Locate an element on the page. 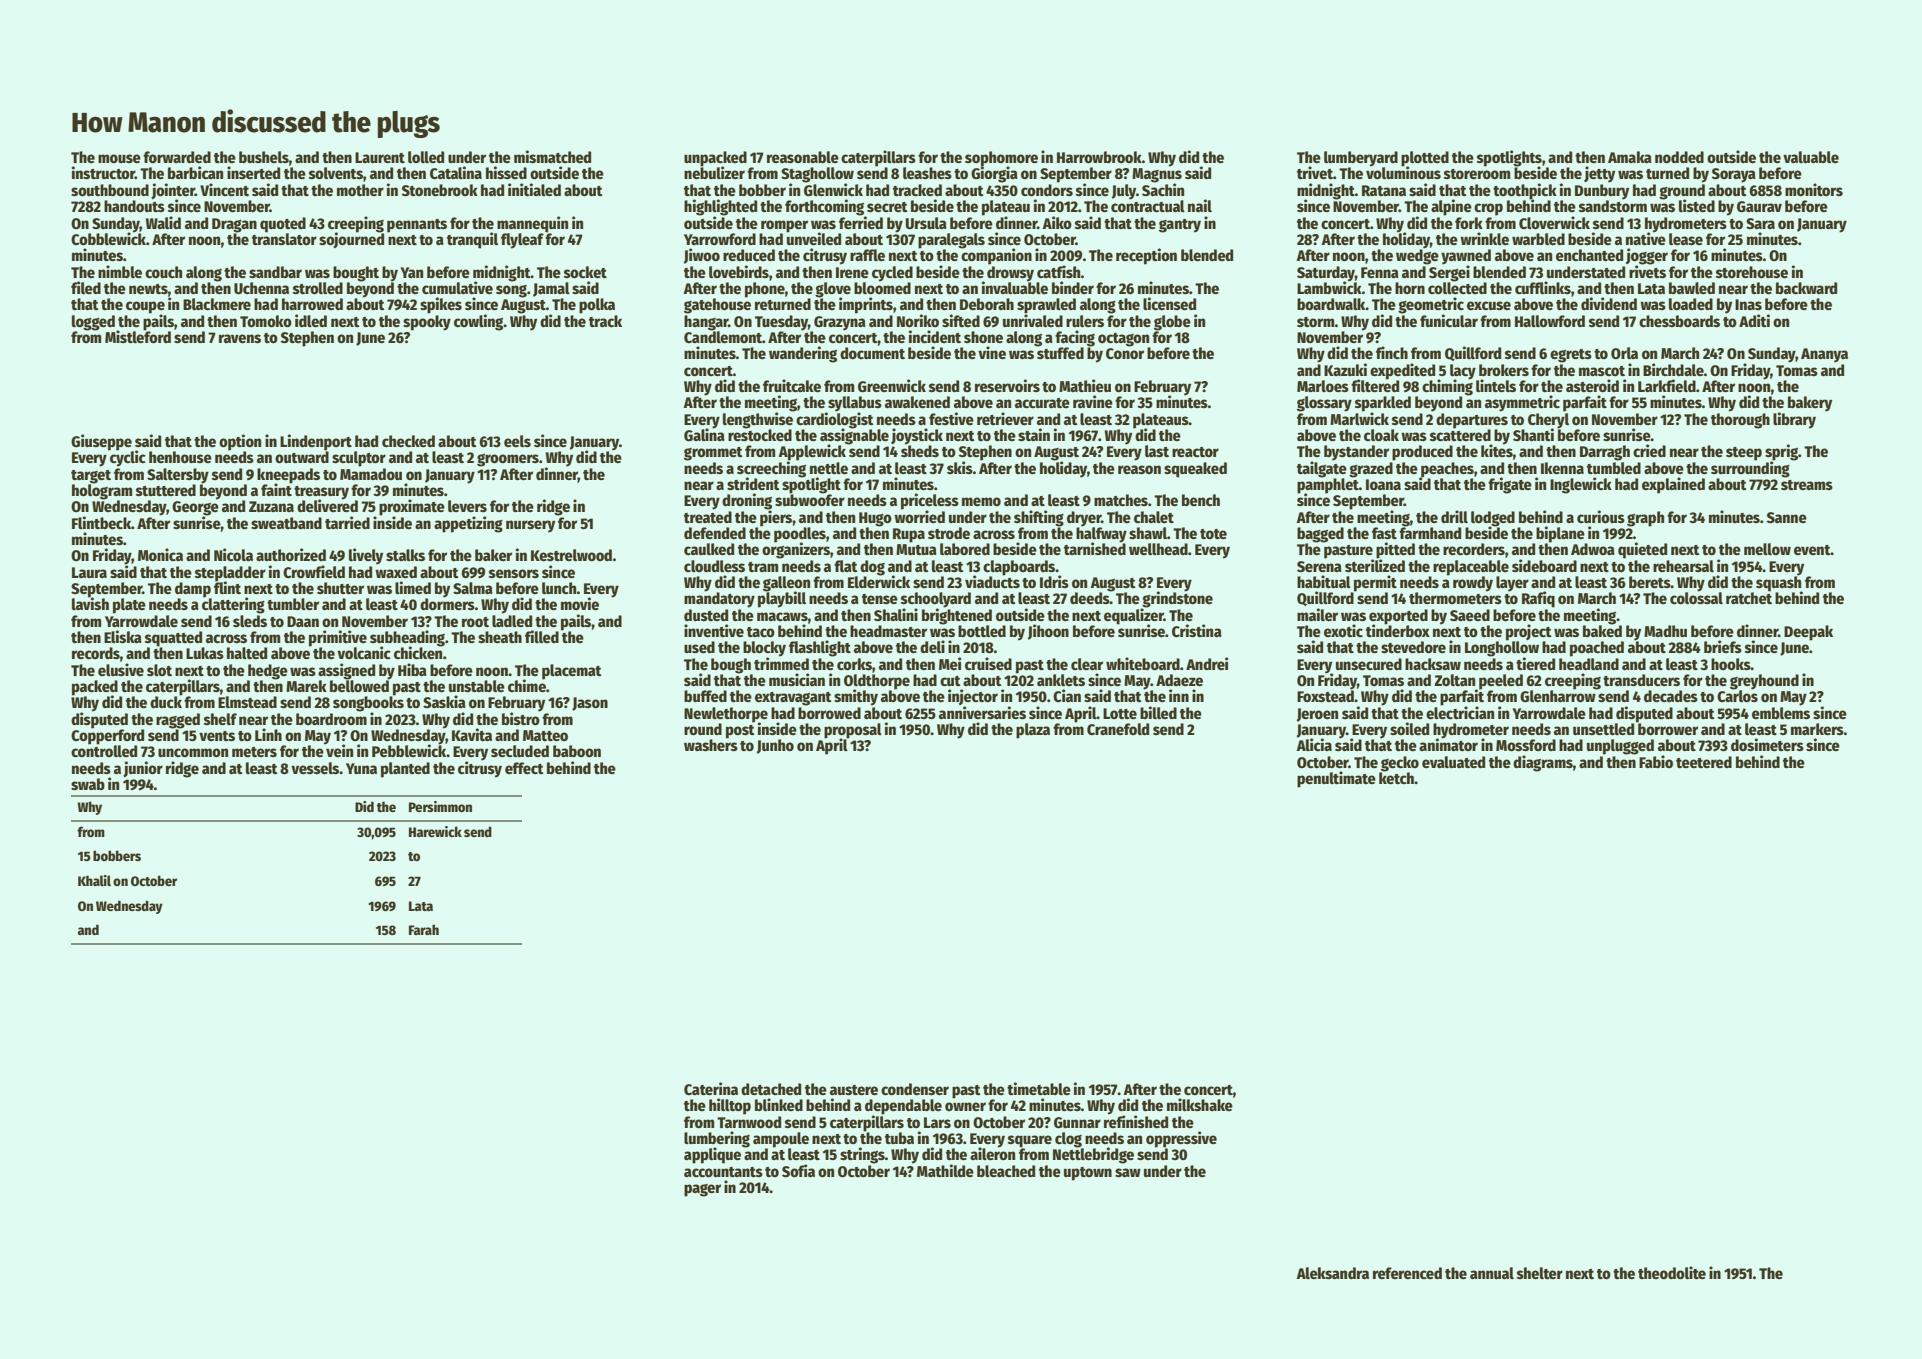 The height and width of the image is (1359, 1922). ladled is located at coordinates (512, 621).
